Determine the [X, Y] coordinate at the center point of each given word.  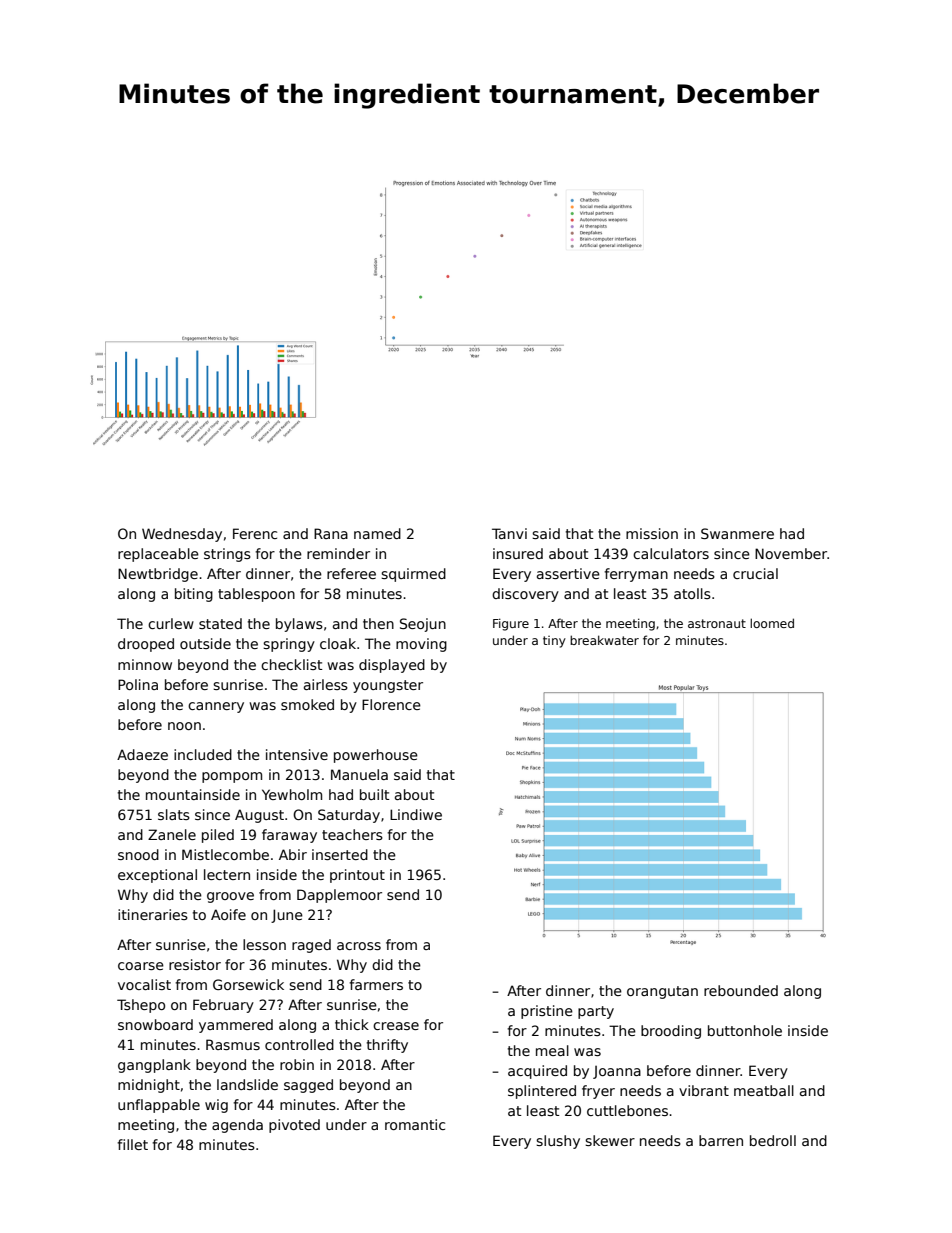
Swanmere [737, 533]
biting [194, 595]
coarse [141, 966]
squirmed [413, 575]
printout [357, 876]
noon [184, 726]
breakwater [604, 640]
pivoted [294, 1126]
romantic [415, 1124]
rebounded [741, 990]
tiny [554, 642]
